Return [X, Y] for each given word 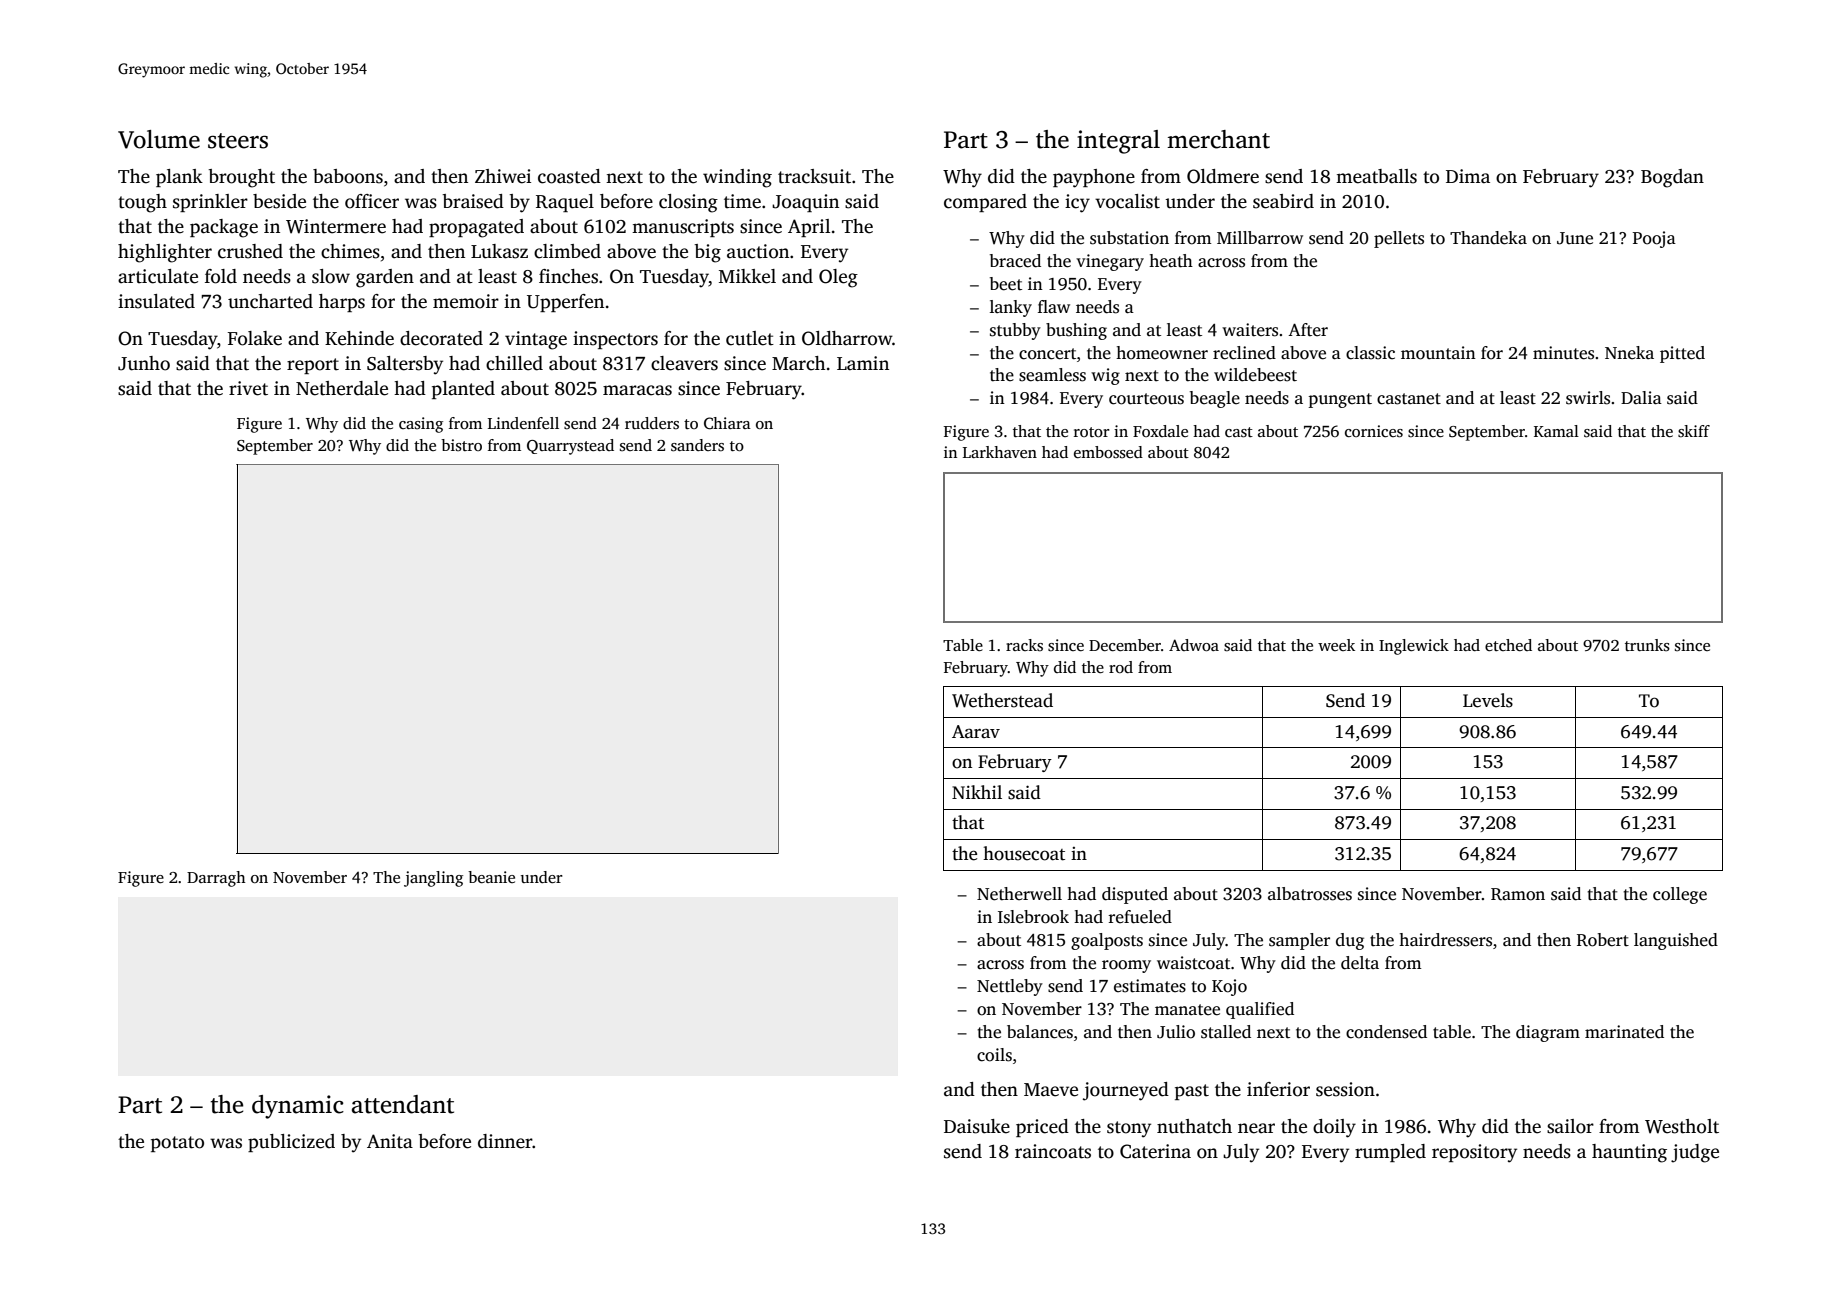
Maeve [1051, 1090]
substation [1129, 238]
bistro [461, 445]
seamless [1052, 375]
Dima [1468, 176]
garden [385, 278]
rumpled [1390, 1153]
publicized [291, 1143]
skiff [1694, 431]
